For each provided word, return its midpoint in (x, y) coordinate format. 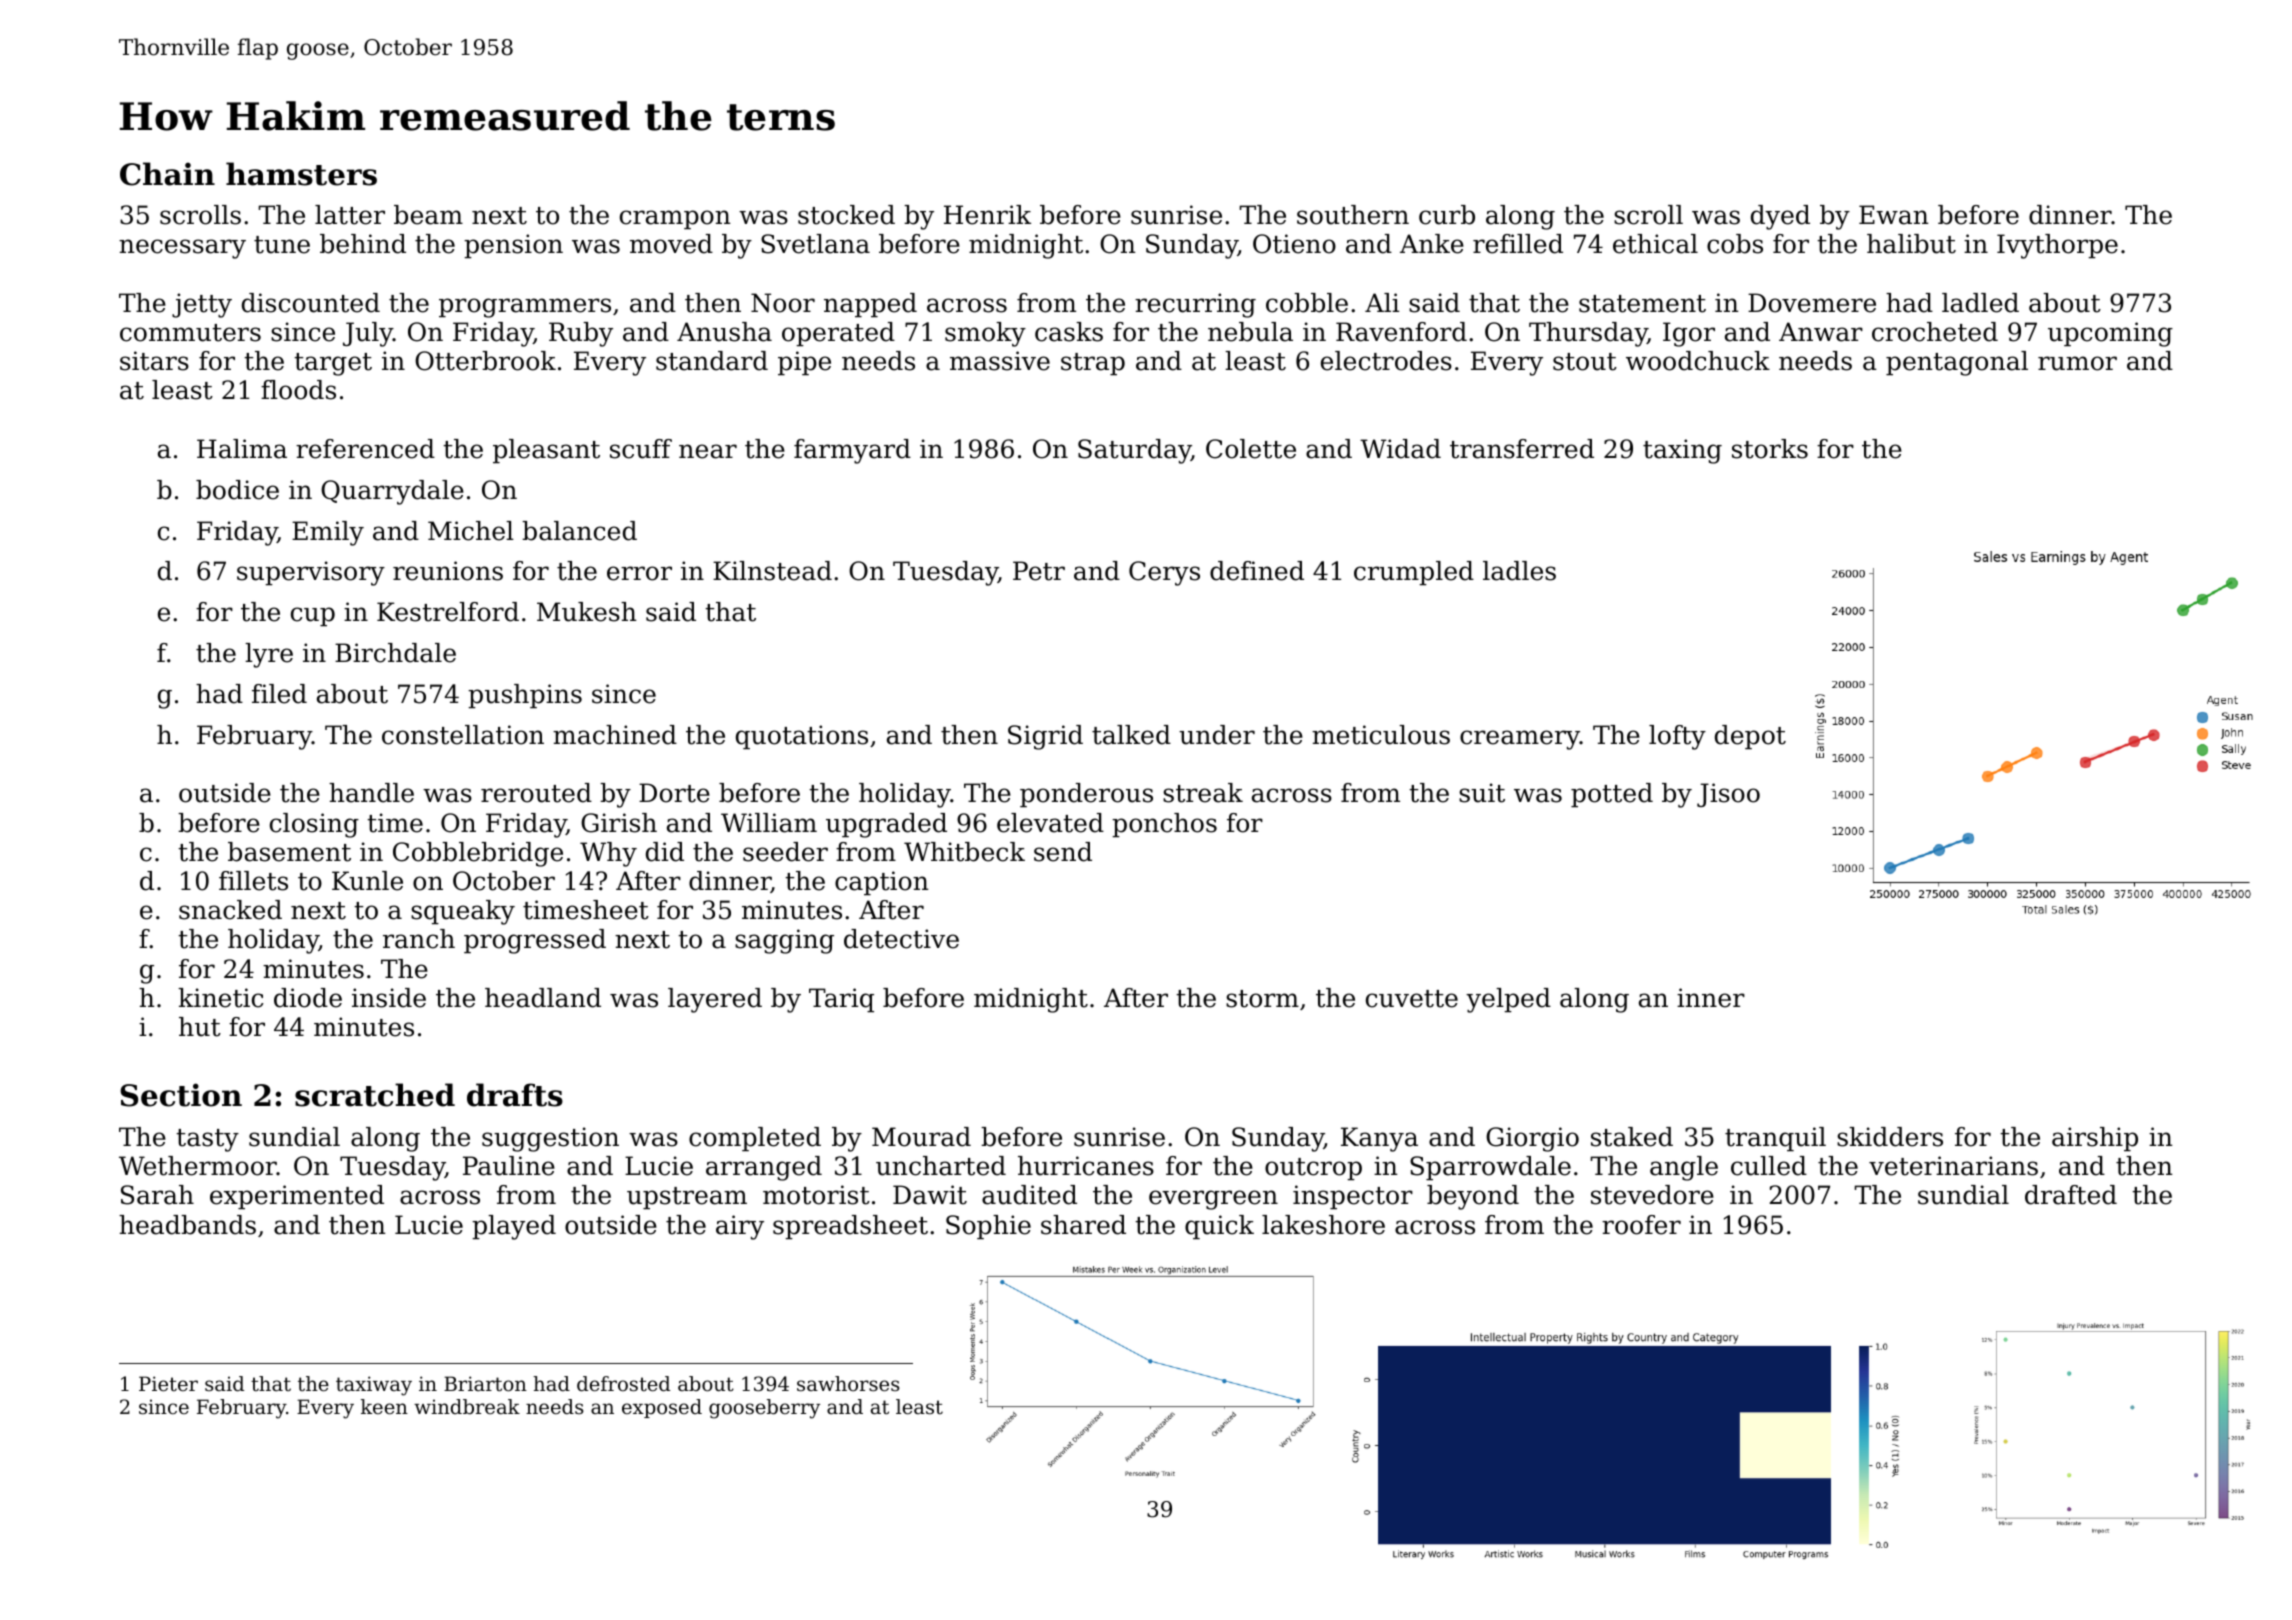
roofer (1641, 1225)
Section (181, 1095)
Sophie (988, 1227)
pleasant (546, 451)
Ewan (1894, 215)
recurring (1195, 305)
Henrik (987, 215)
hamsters (301, 174)
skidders (1890, 1137)
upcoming (2110, 334)
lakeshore (1323, 1225)
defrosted (623, 1384)
